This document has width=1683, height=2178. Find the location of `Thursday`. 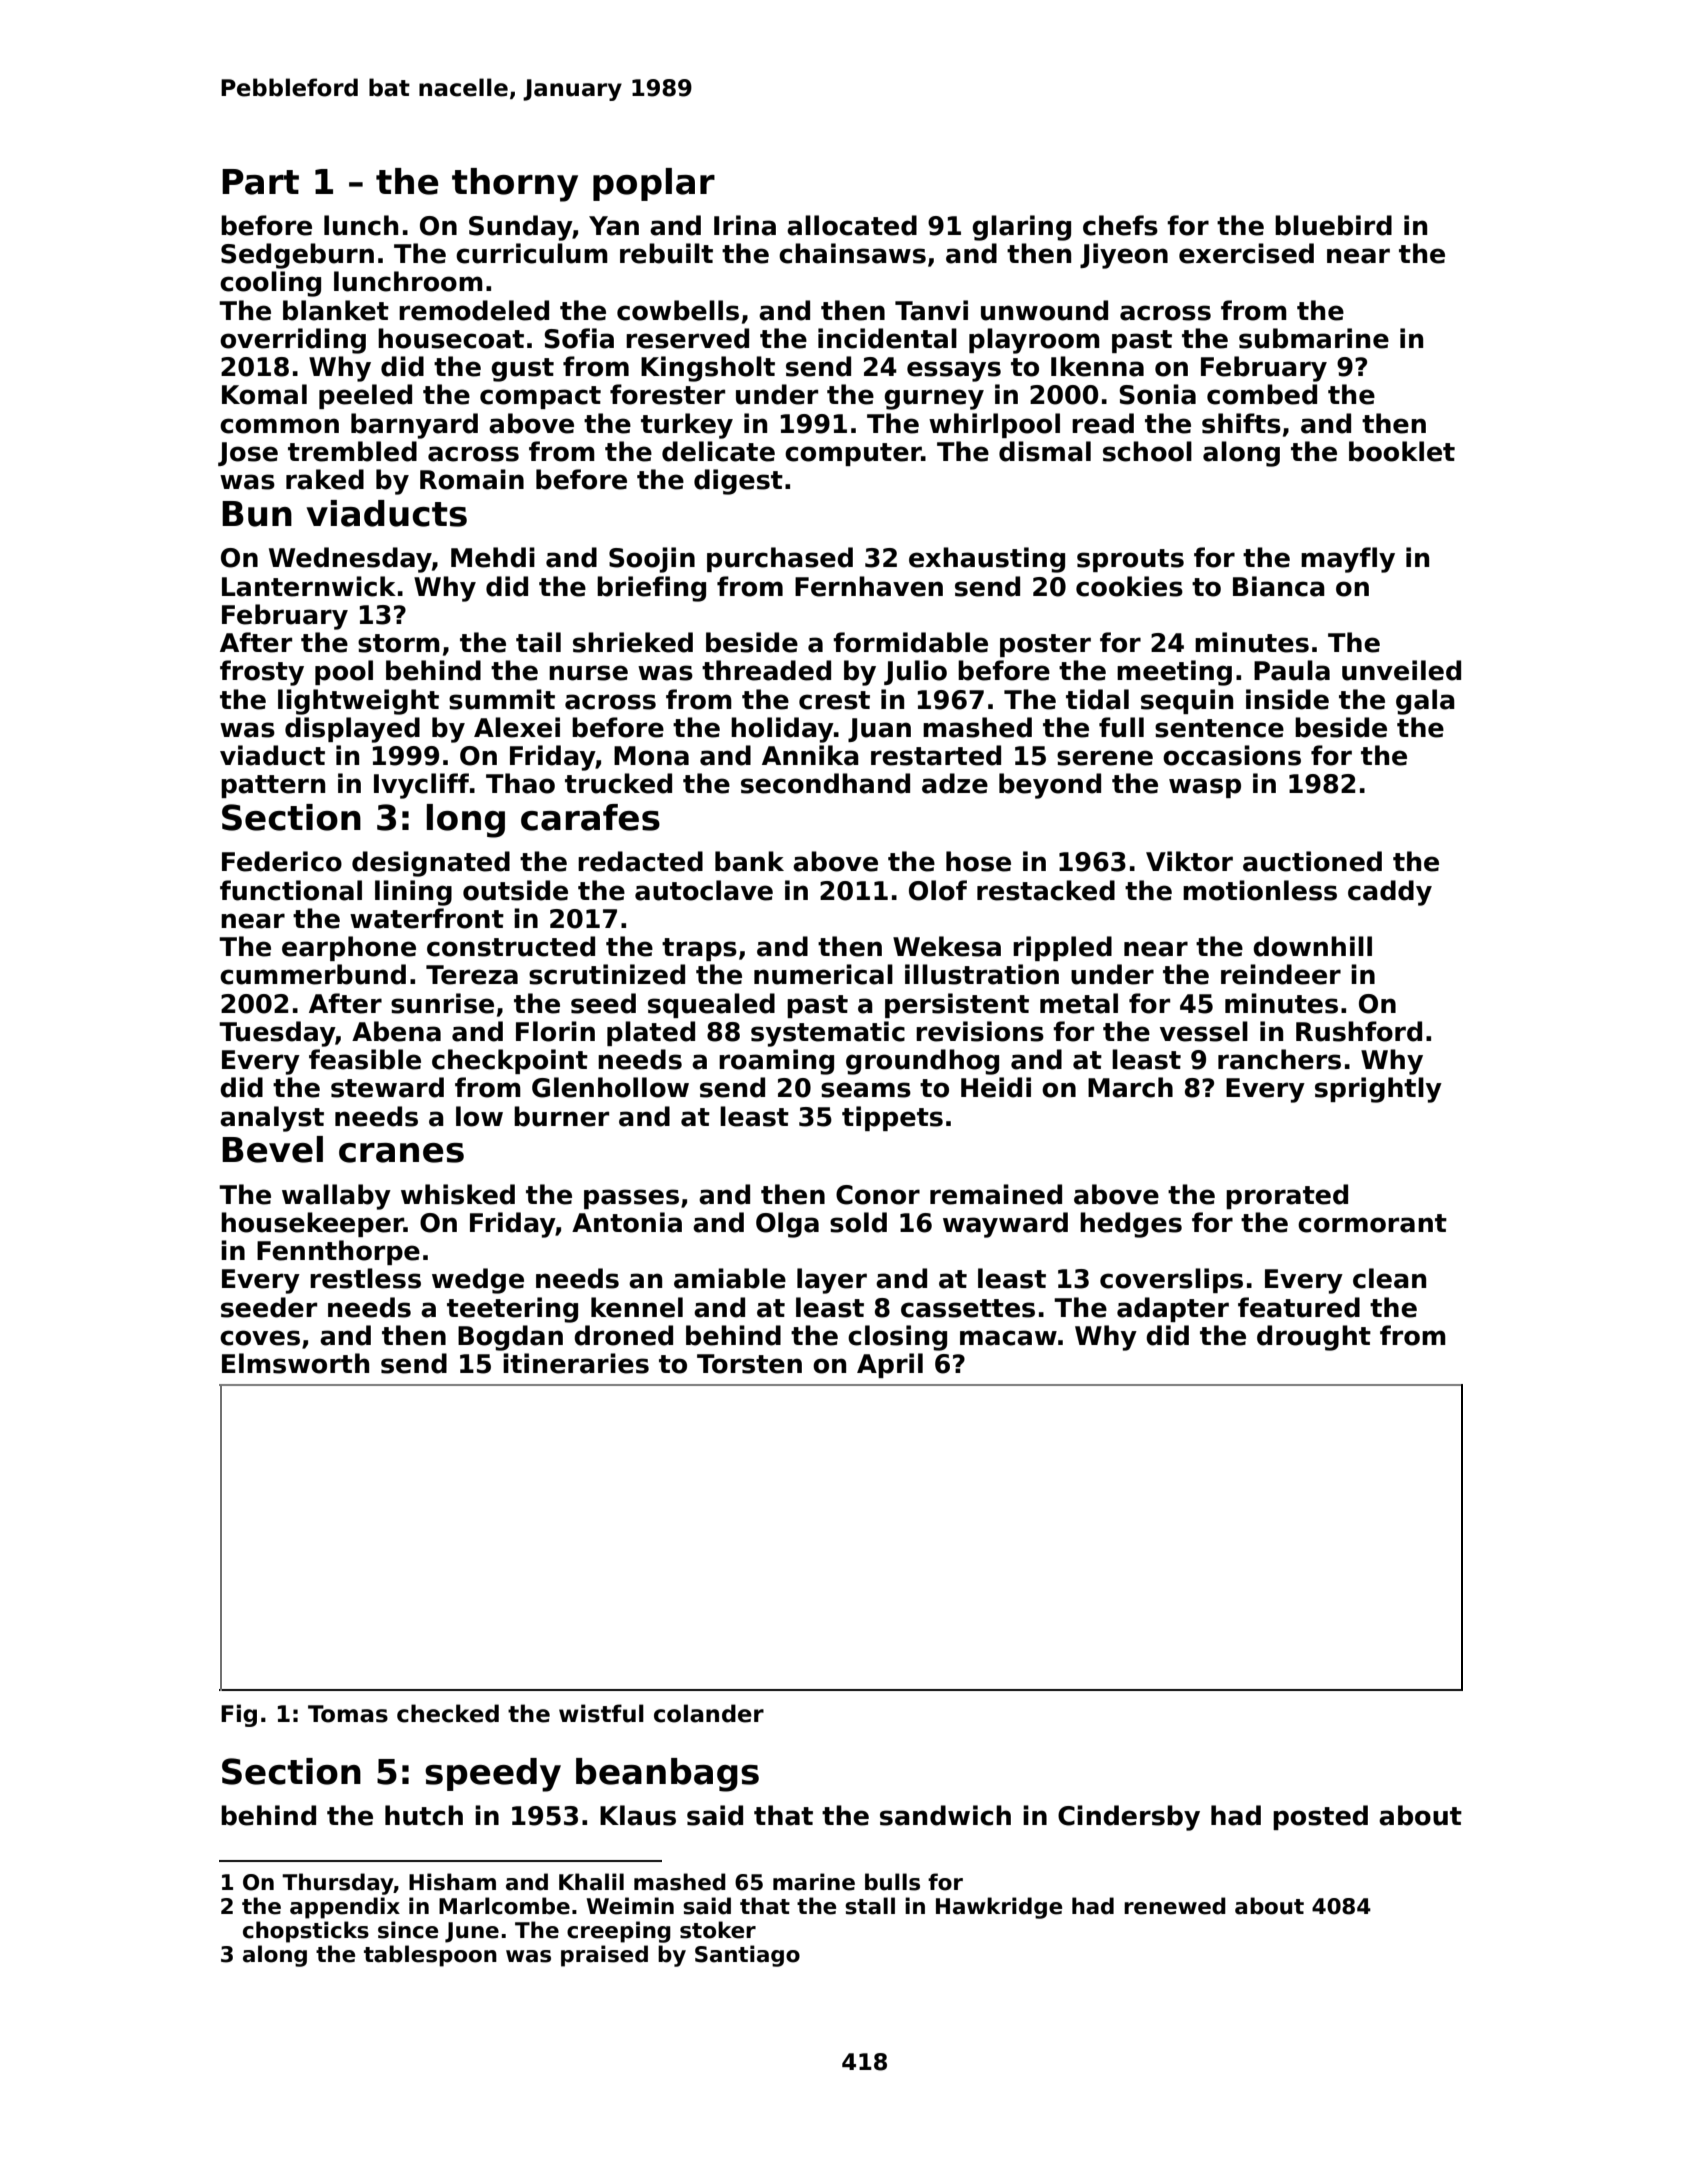

Thursday is located at coordinates (338, 1884).
